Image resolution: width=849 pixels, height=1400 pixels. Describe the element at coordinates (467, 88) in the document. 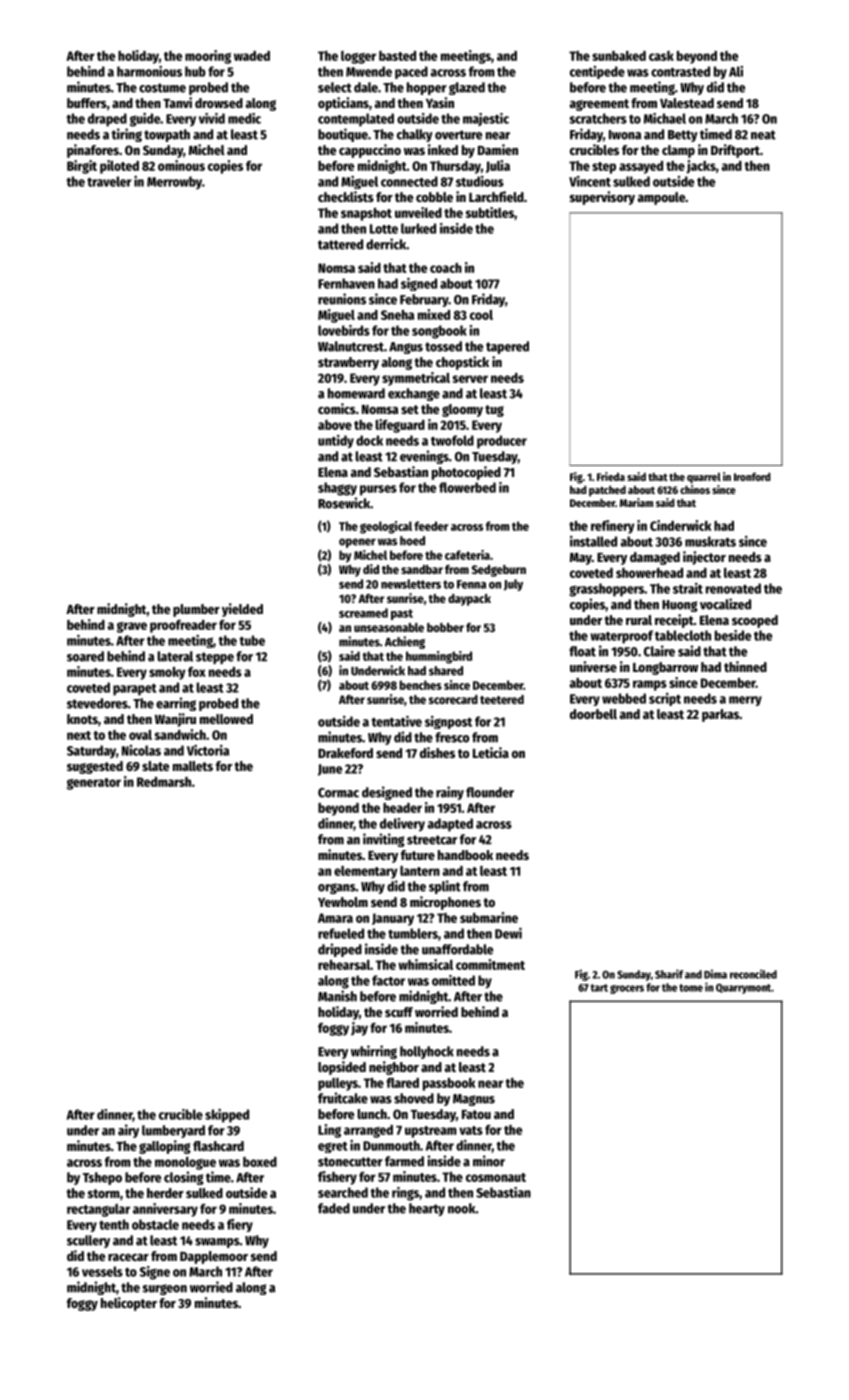

I see `glazed` at that location.
